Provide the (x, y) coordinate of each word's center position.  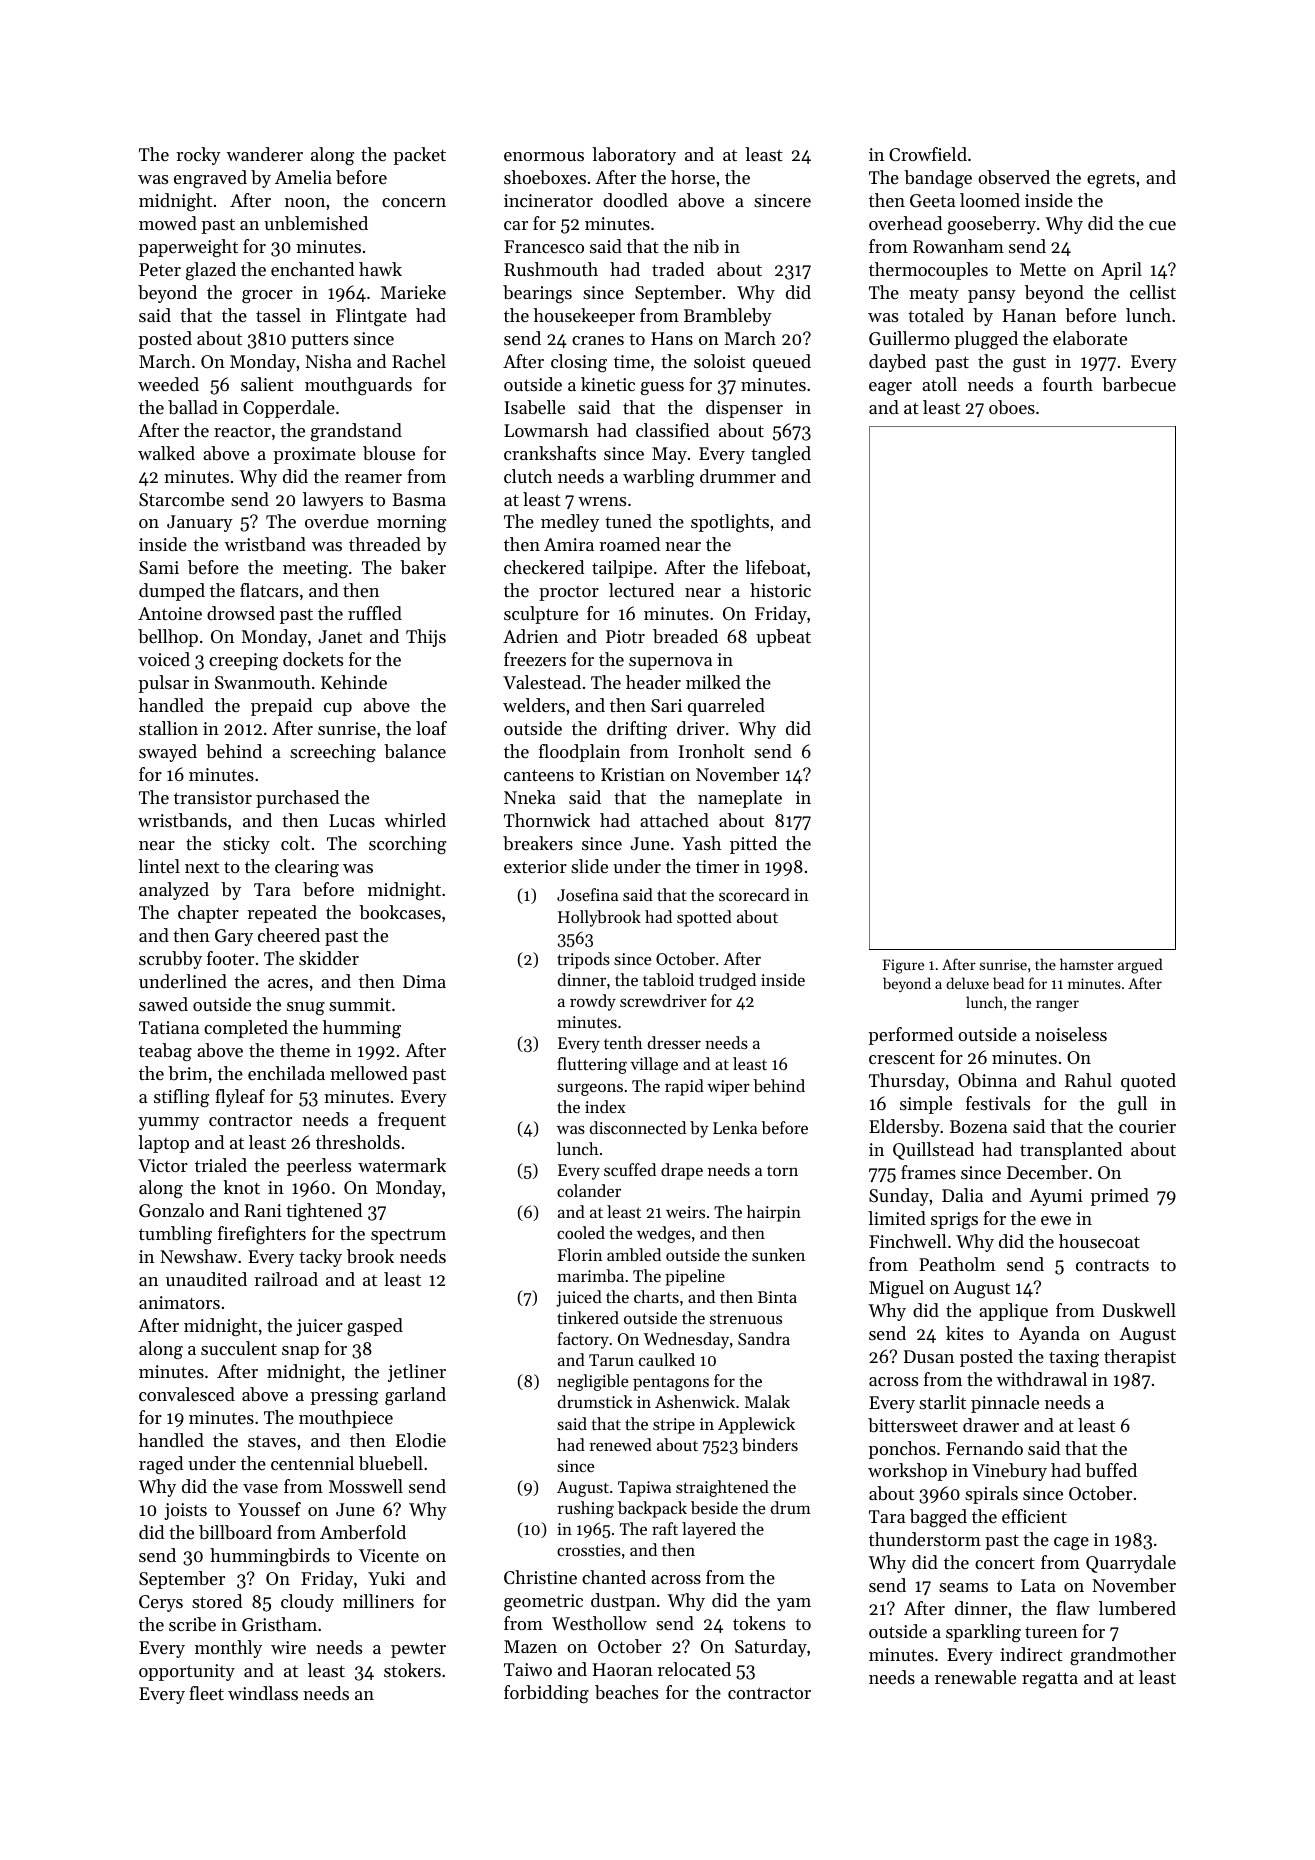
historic (780, 590)
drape (682, 1171)
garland (415, 1396)
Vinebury (1009, 1472)
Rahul (1088, 1080)
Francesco (544, 246)
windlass (263, 1693)
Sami (159, 567)
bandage (938, 179)
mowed (168, 223)
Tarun (611, 1360)
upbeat (783, 638)
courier (1147, 1126)
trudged (727, 981)
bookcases (400, 912)
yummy (168, 1123)
